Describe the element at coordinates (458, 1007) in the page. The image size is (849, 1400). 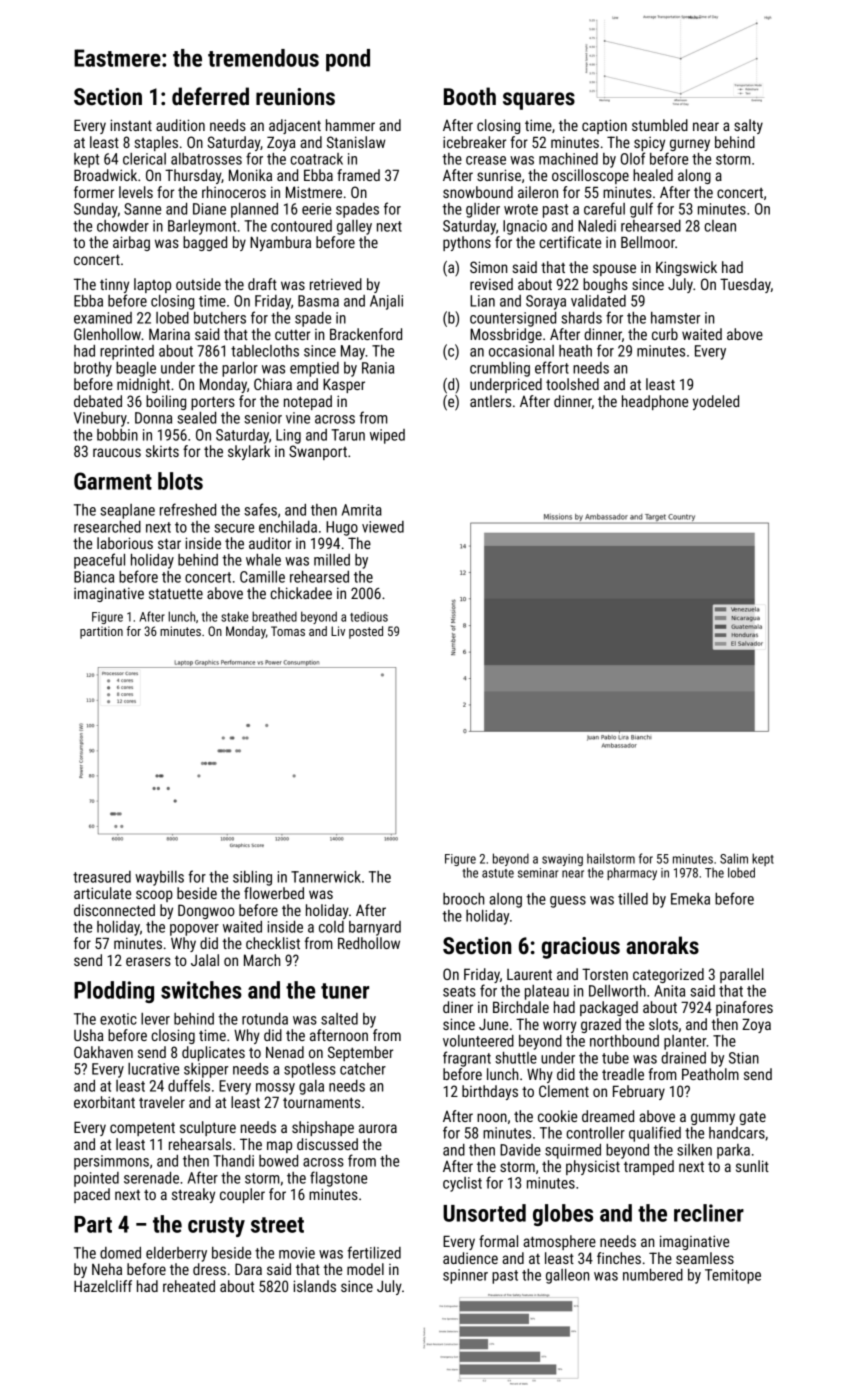
I see `diner` at that location.
